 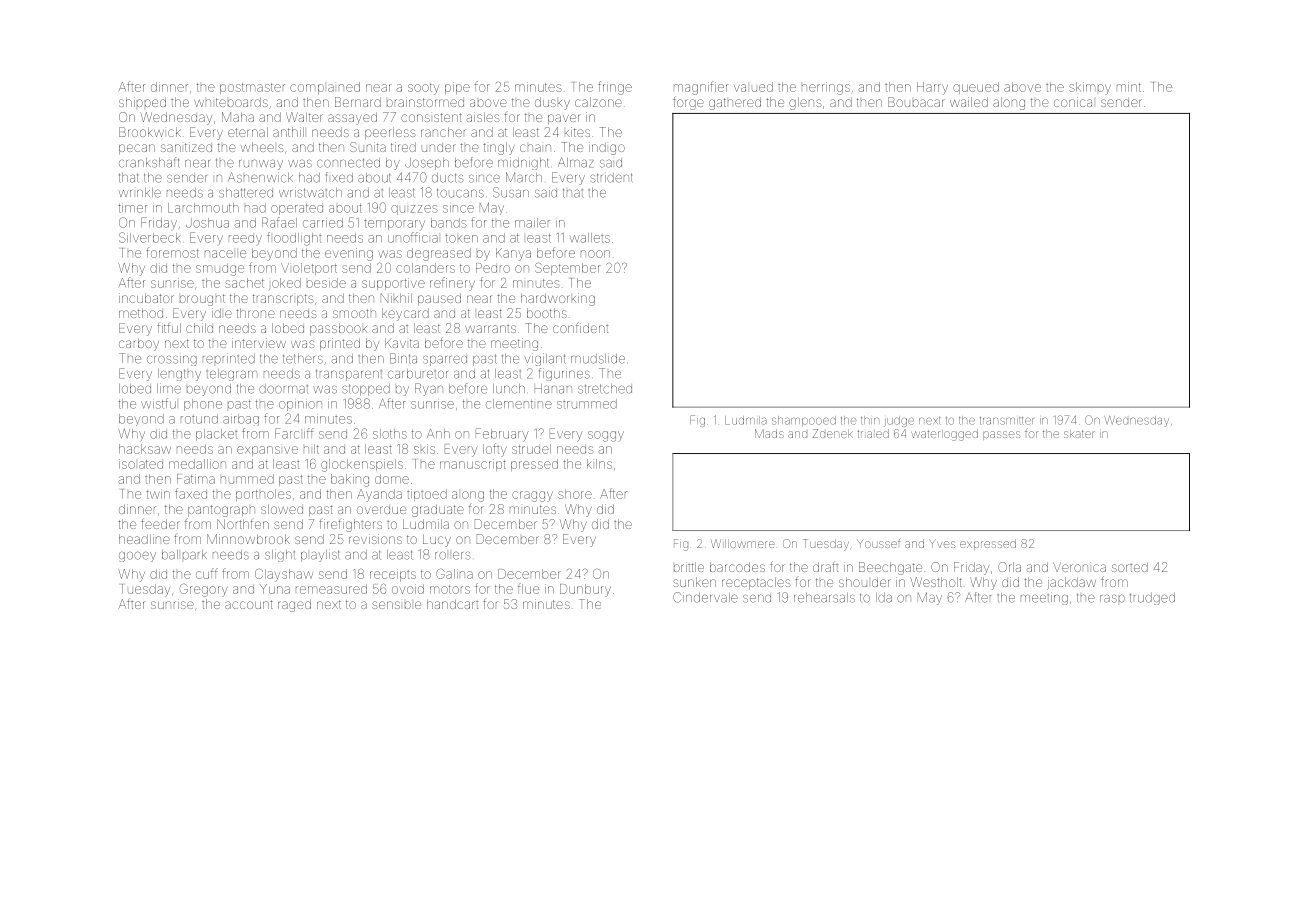 What do you see at coordinates (1079, 434) in the screenshot?
I see `skater` at bounding box center [1079, 434].
